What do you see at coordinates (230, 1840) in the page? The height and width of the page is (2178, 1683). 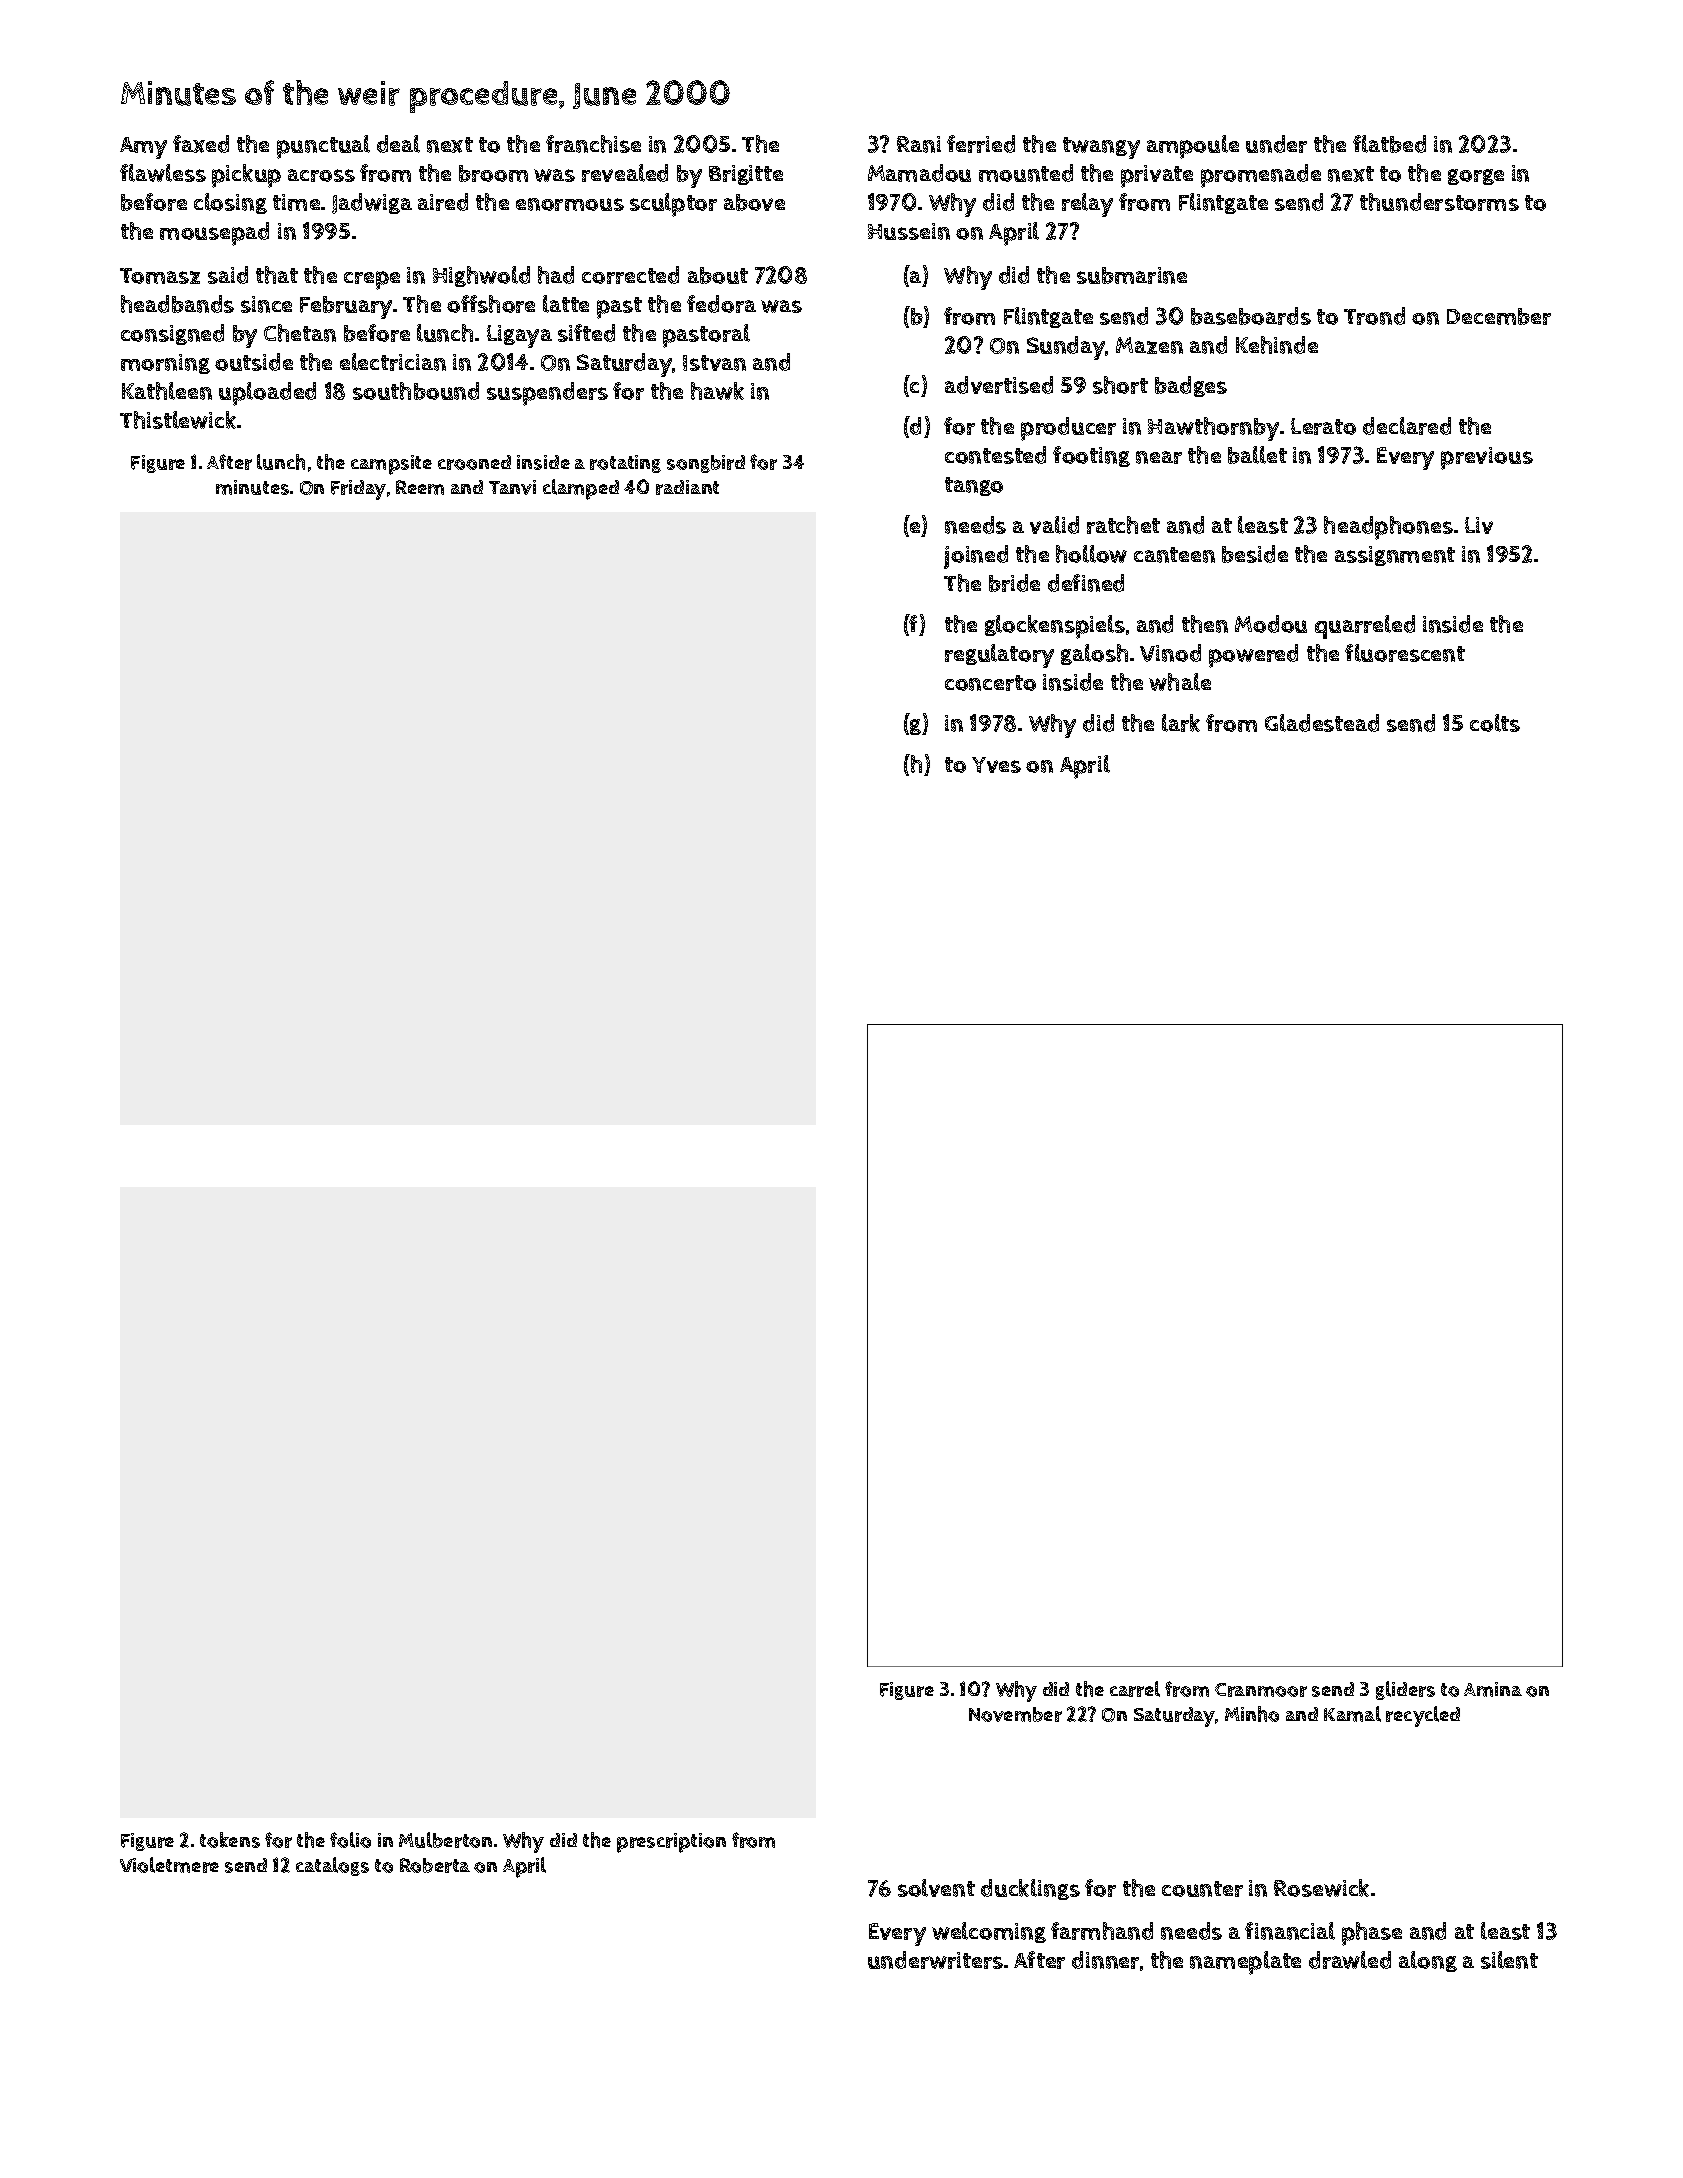 I see `tokens` at bounding box center [230, 1840].
